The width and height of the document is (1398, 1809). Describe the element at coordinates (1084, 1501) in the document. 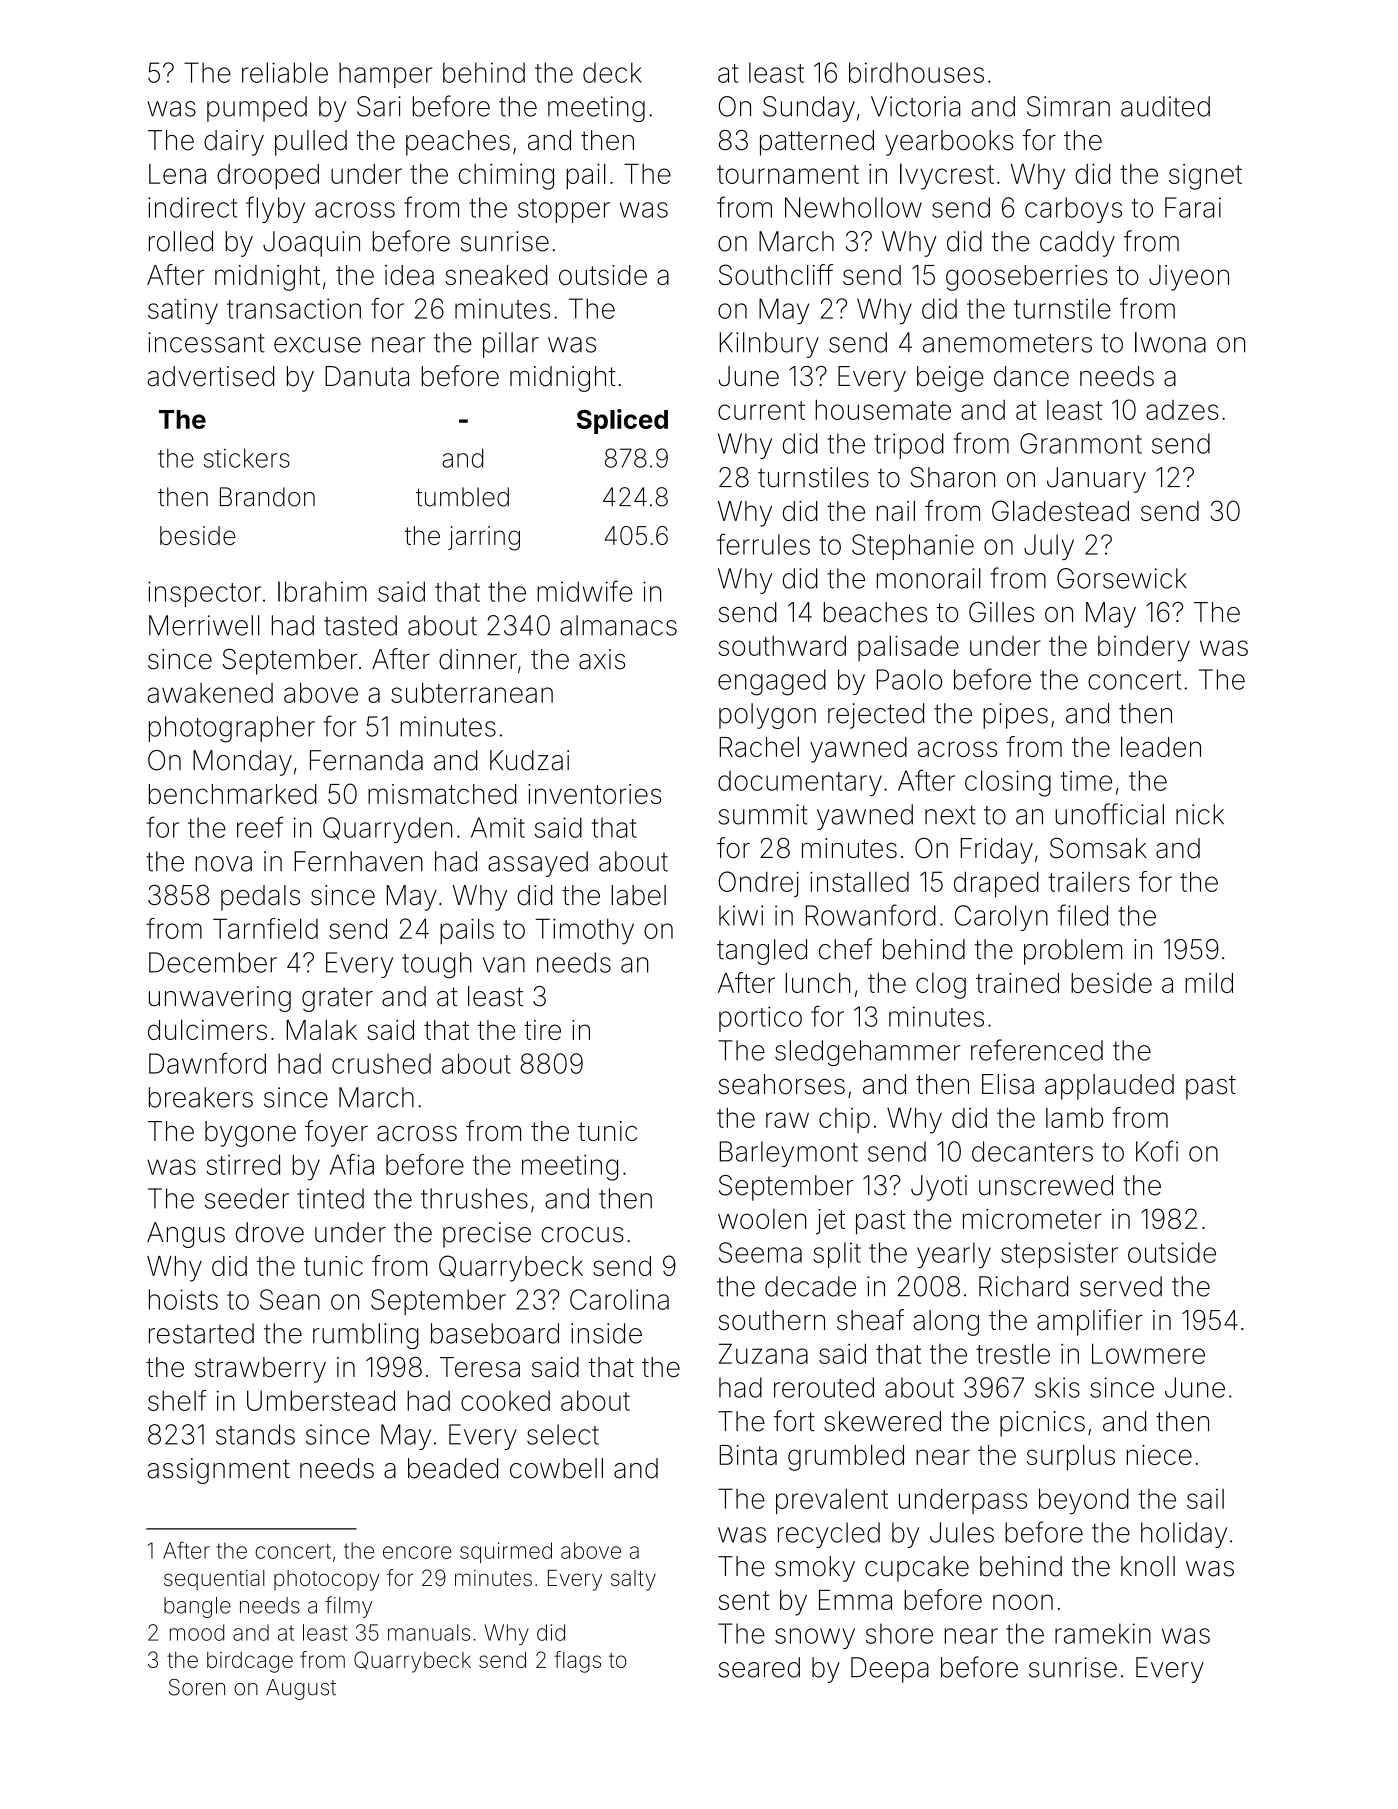

I see `beyond` at that location.
